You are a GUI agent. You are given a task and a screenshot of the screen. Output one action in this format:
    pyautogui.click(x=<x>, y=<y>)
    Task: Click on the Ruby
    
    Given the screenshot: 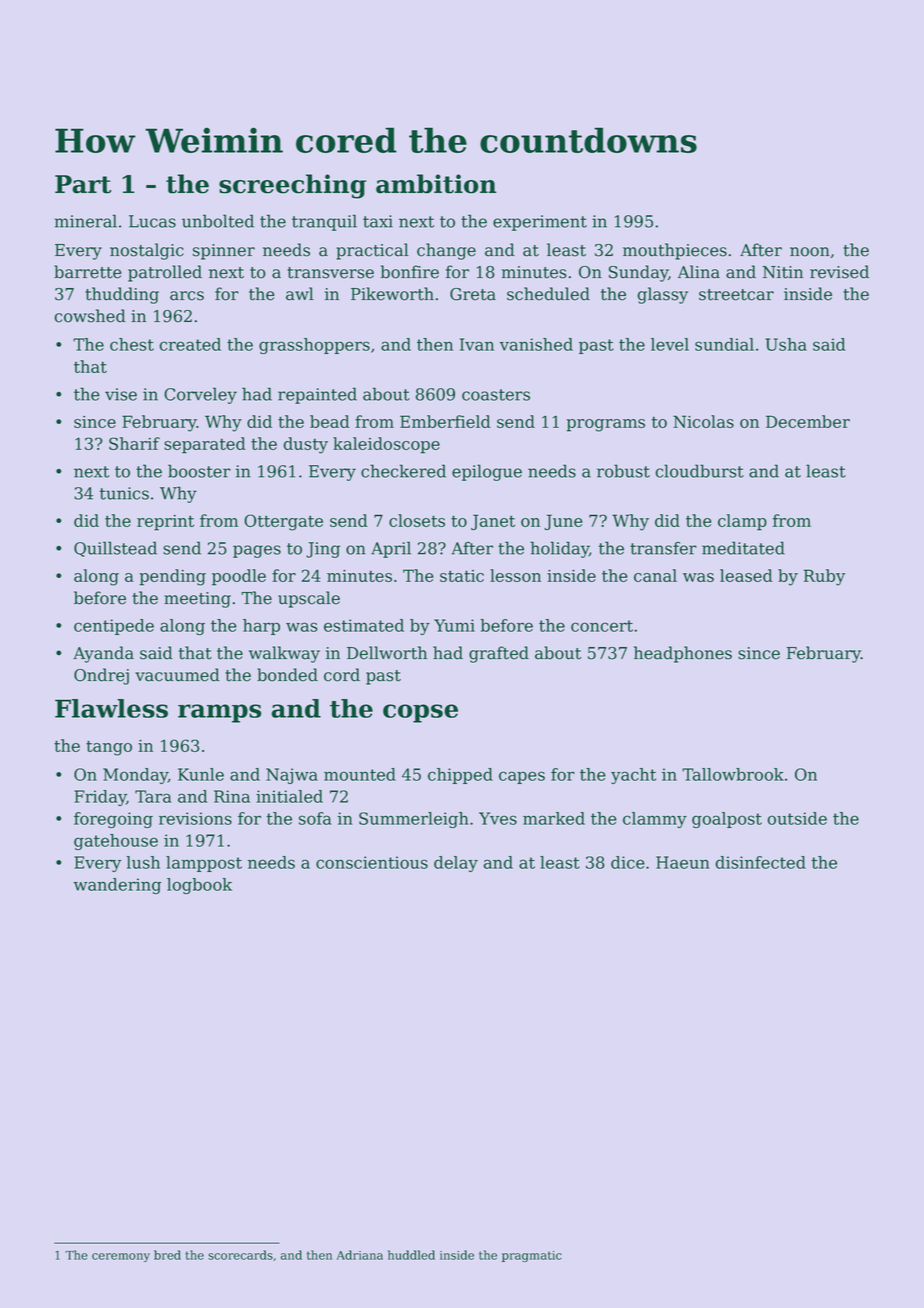 What is the action you would take?
    pyautogui.click(x=824, y=577)
